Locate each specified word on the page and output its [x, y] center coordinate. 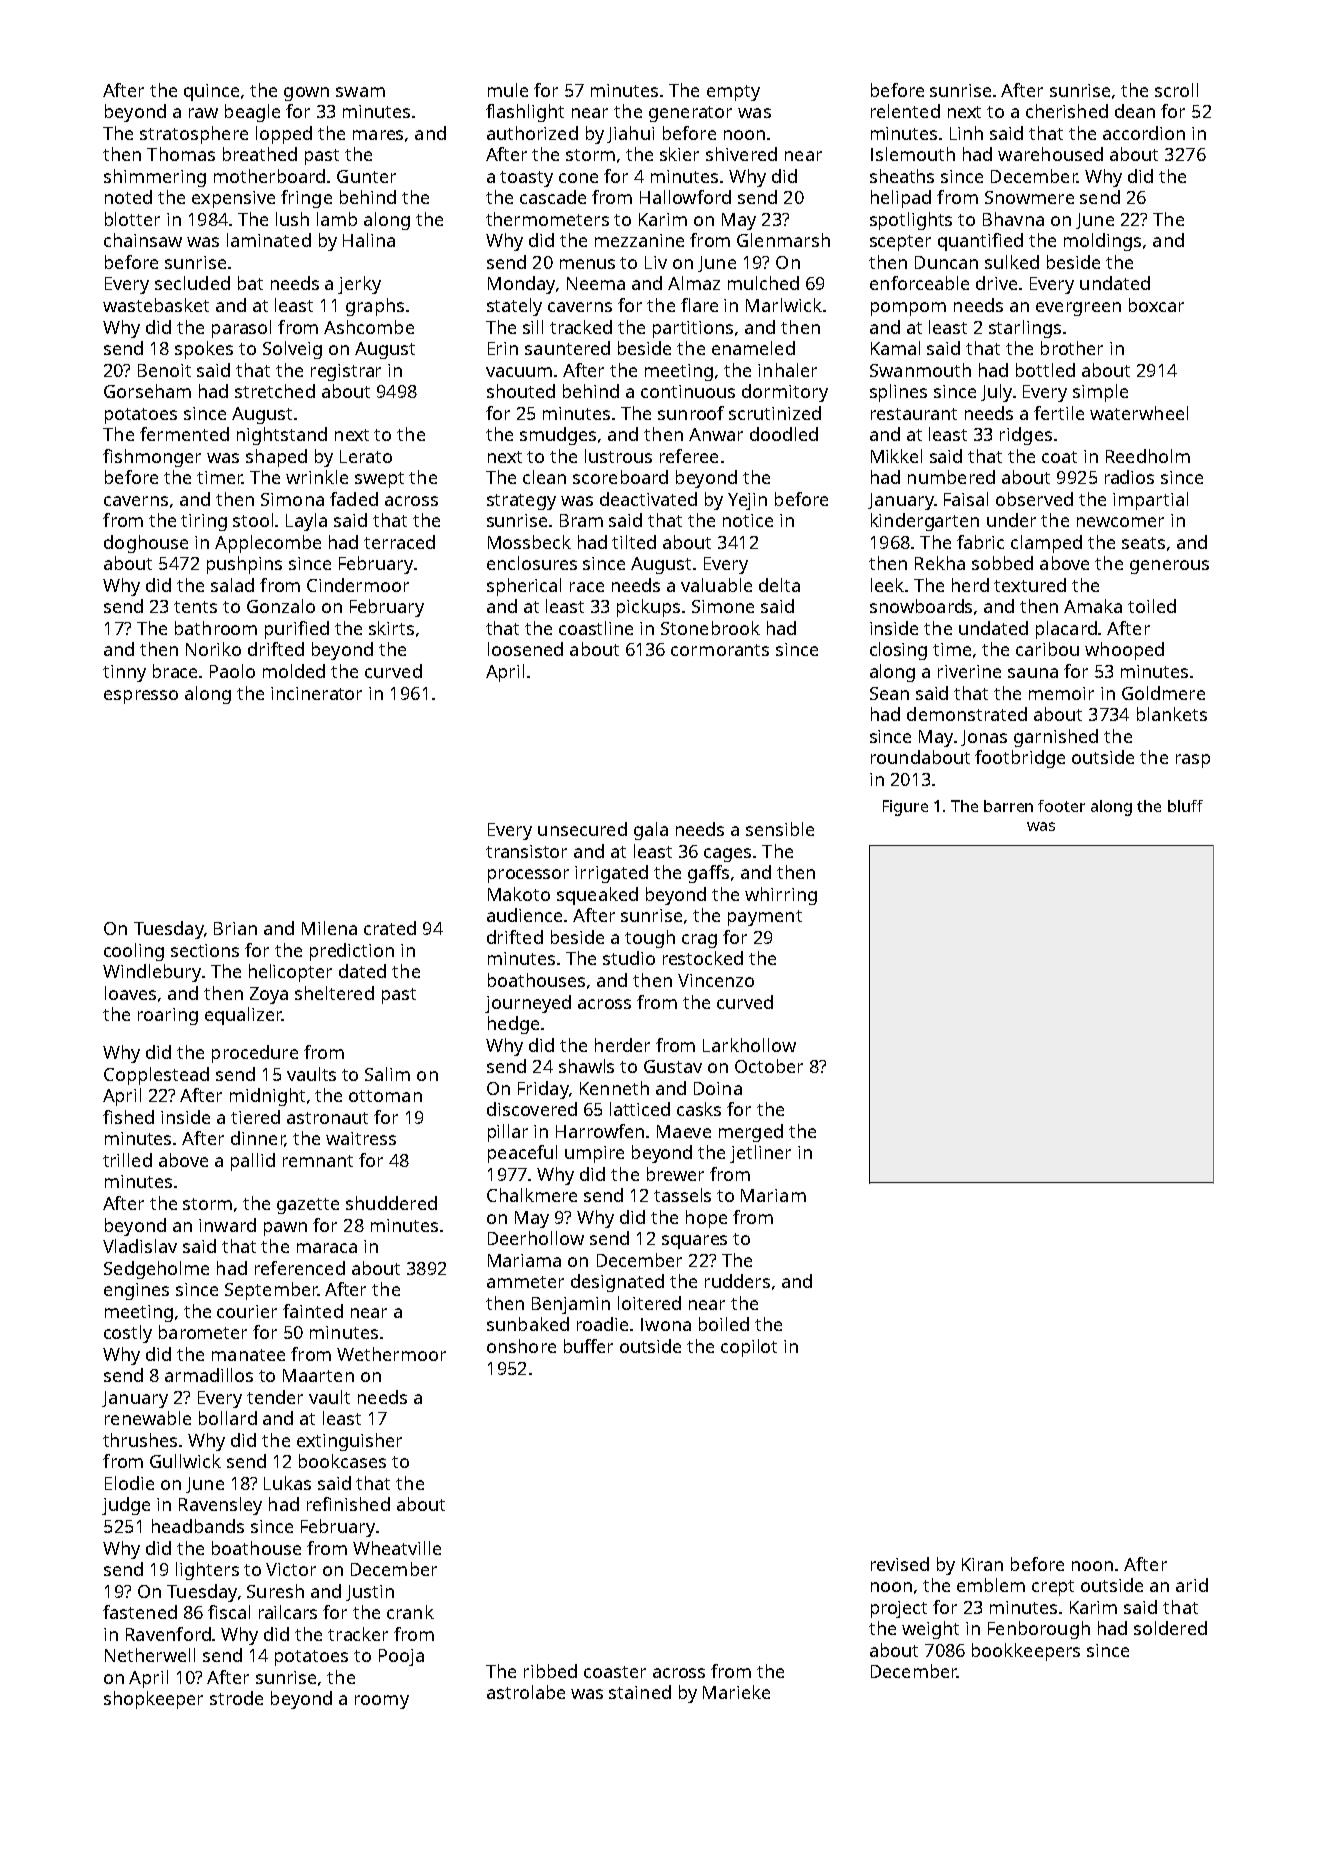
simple [1100, 393]
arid [1192, 1585]
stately [514, 307]
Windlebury [152, 973]
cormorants [720, 650]
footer [1061, 806]
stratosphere [194, 135]
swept [379, 480]
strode [236, 1698]
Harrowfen [600, 1131]
